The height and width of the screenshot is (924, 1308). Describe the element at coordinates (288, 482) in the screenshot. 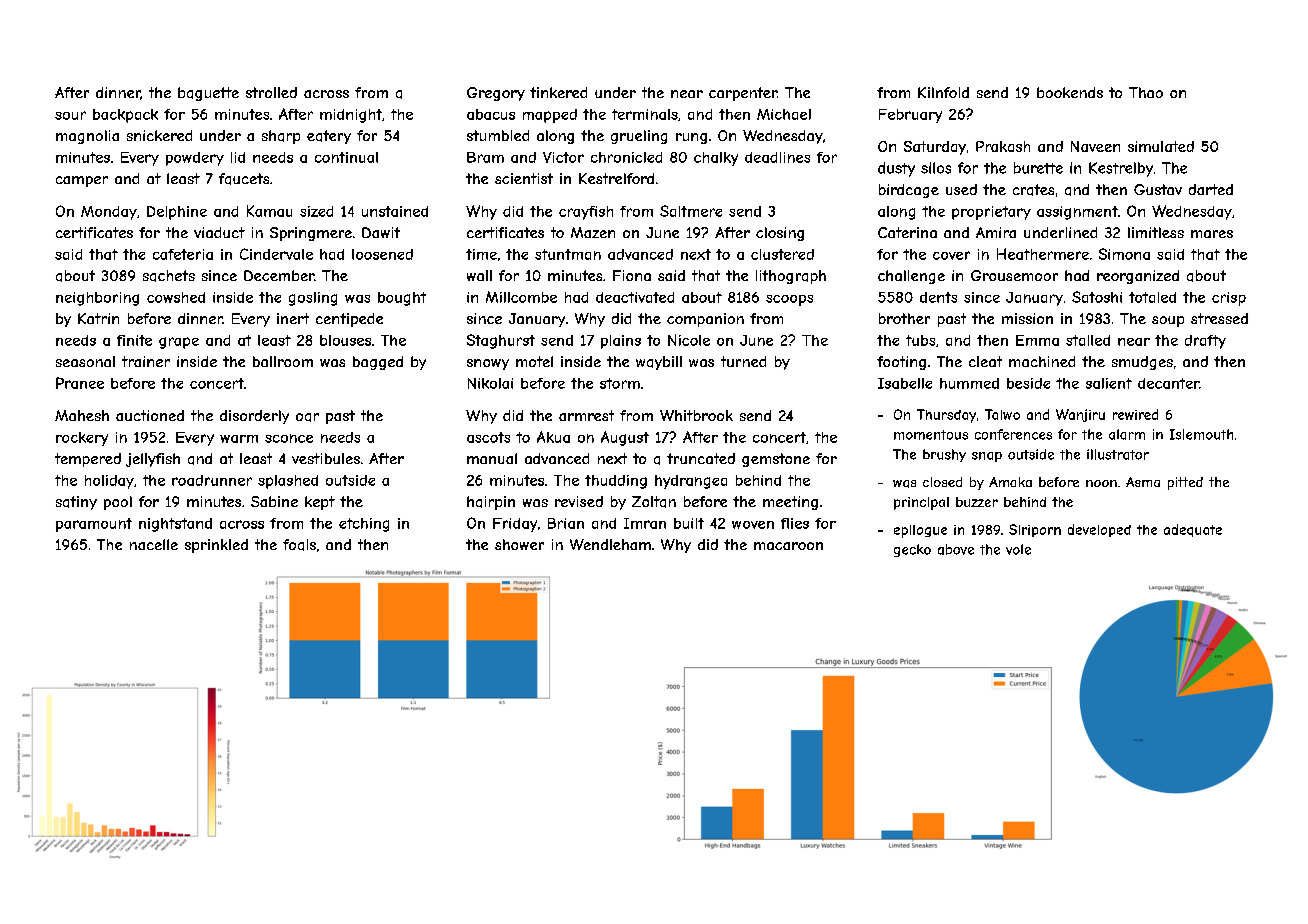

I see `splashed` at that location.
